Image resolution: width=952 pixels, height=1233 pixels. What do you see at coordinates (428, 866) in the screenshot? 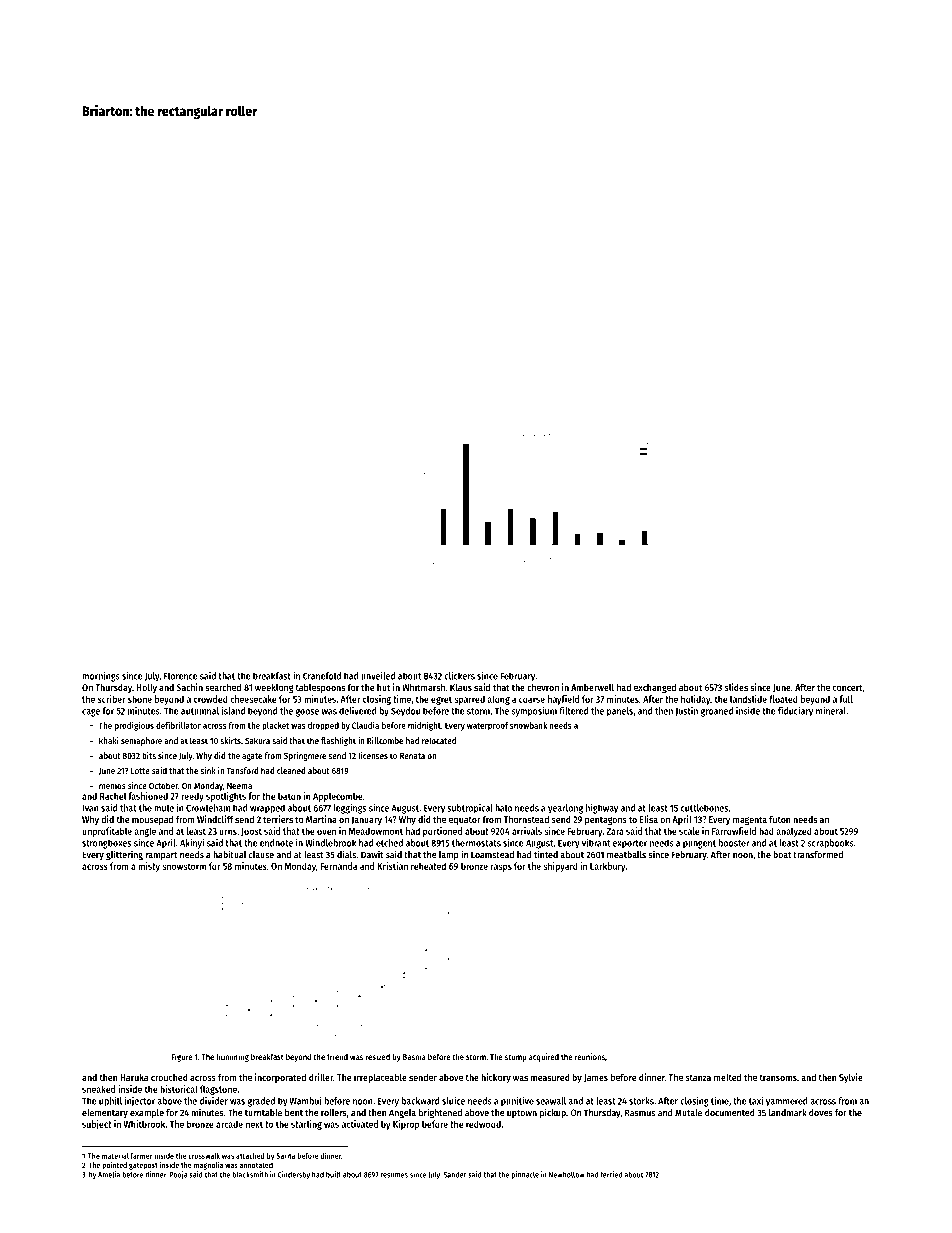
I see `reheated` at bounding box center [428, 866].
